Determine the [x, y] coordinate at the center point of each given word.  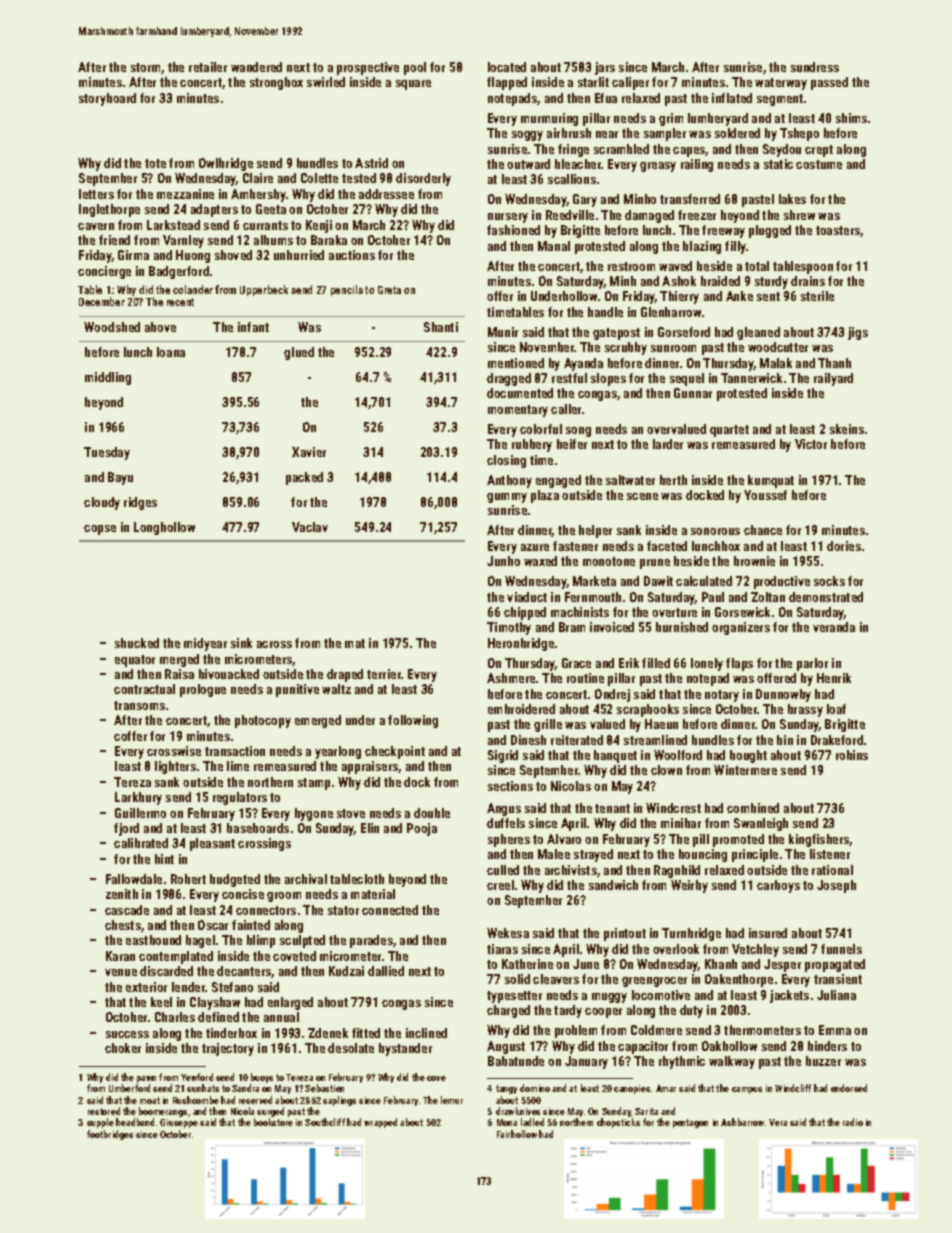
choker [123, 1048]
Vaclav [310, 527]
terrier [384, 674]
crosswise [174, 751]
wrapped [380, 1123]
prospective [368, 68]
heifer [572, 444]
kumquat [771, 481]
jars [605, 68]
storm [145, 67]
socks [829, 581]
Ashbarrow [742, 1122]
